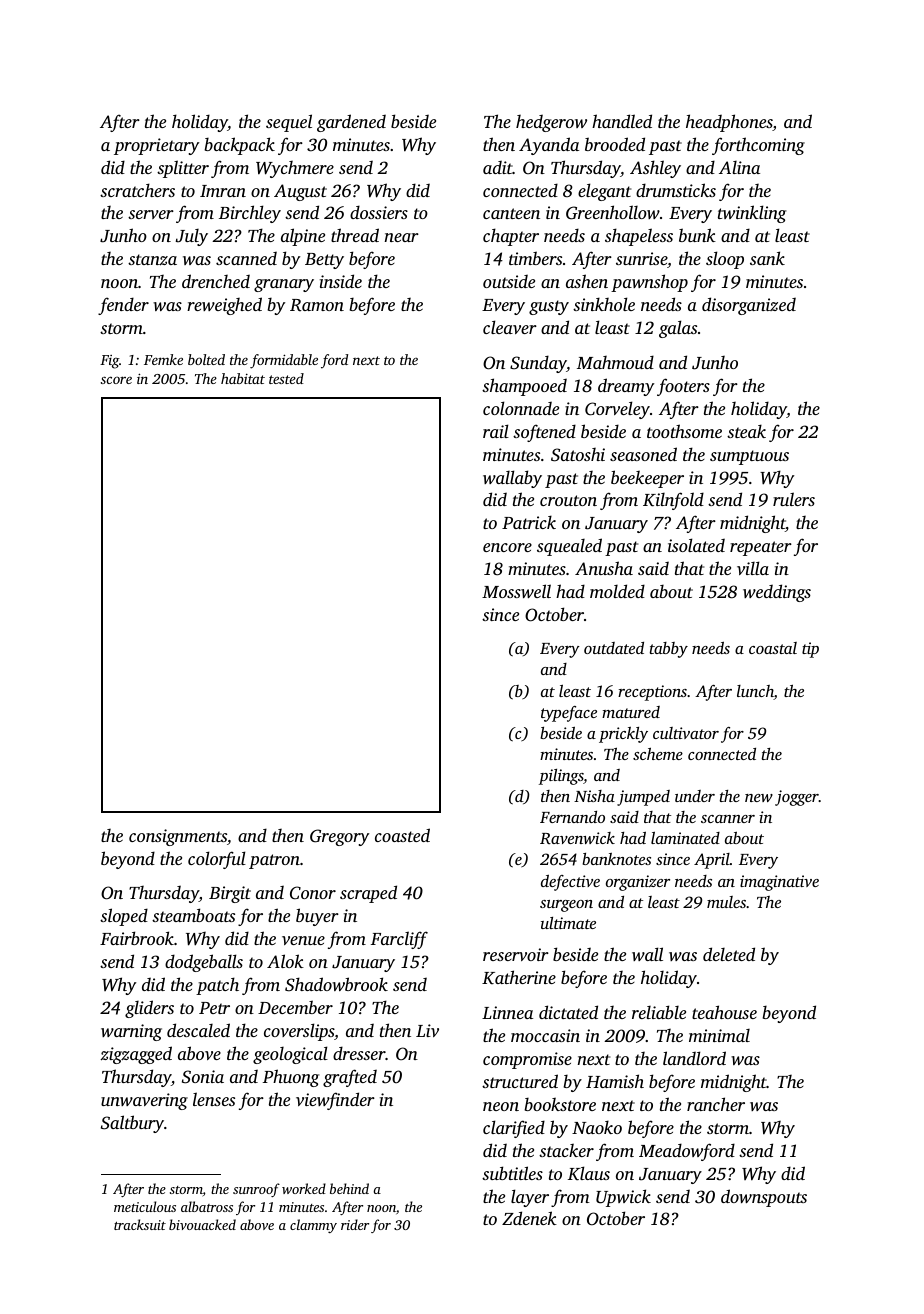  What do you see at coordinates (615, 362) in the screenshot?
I see `Mahmoud` at bounding box center [615, 362].
